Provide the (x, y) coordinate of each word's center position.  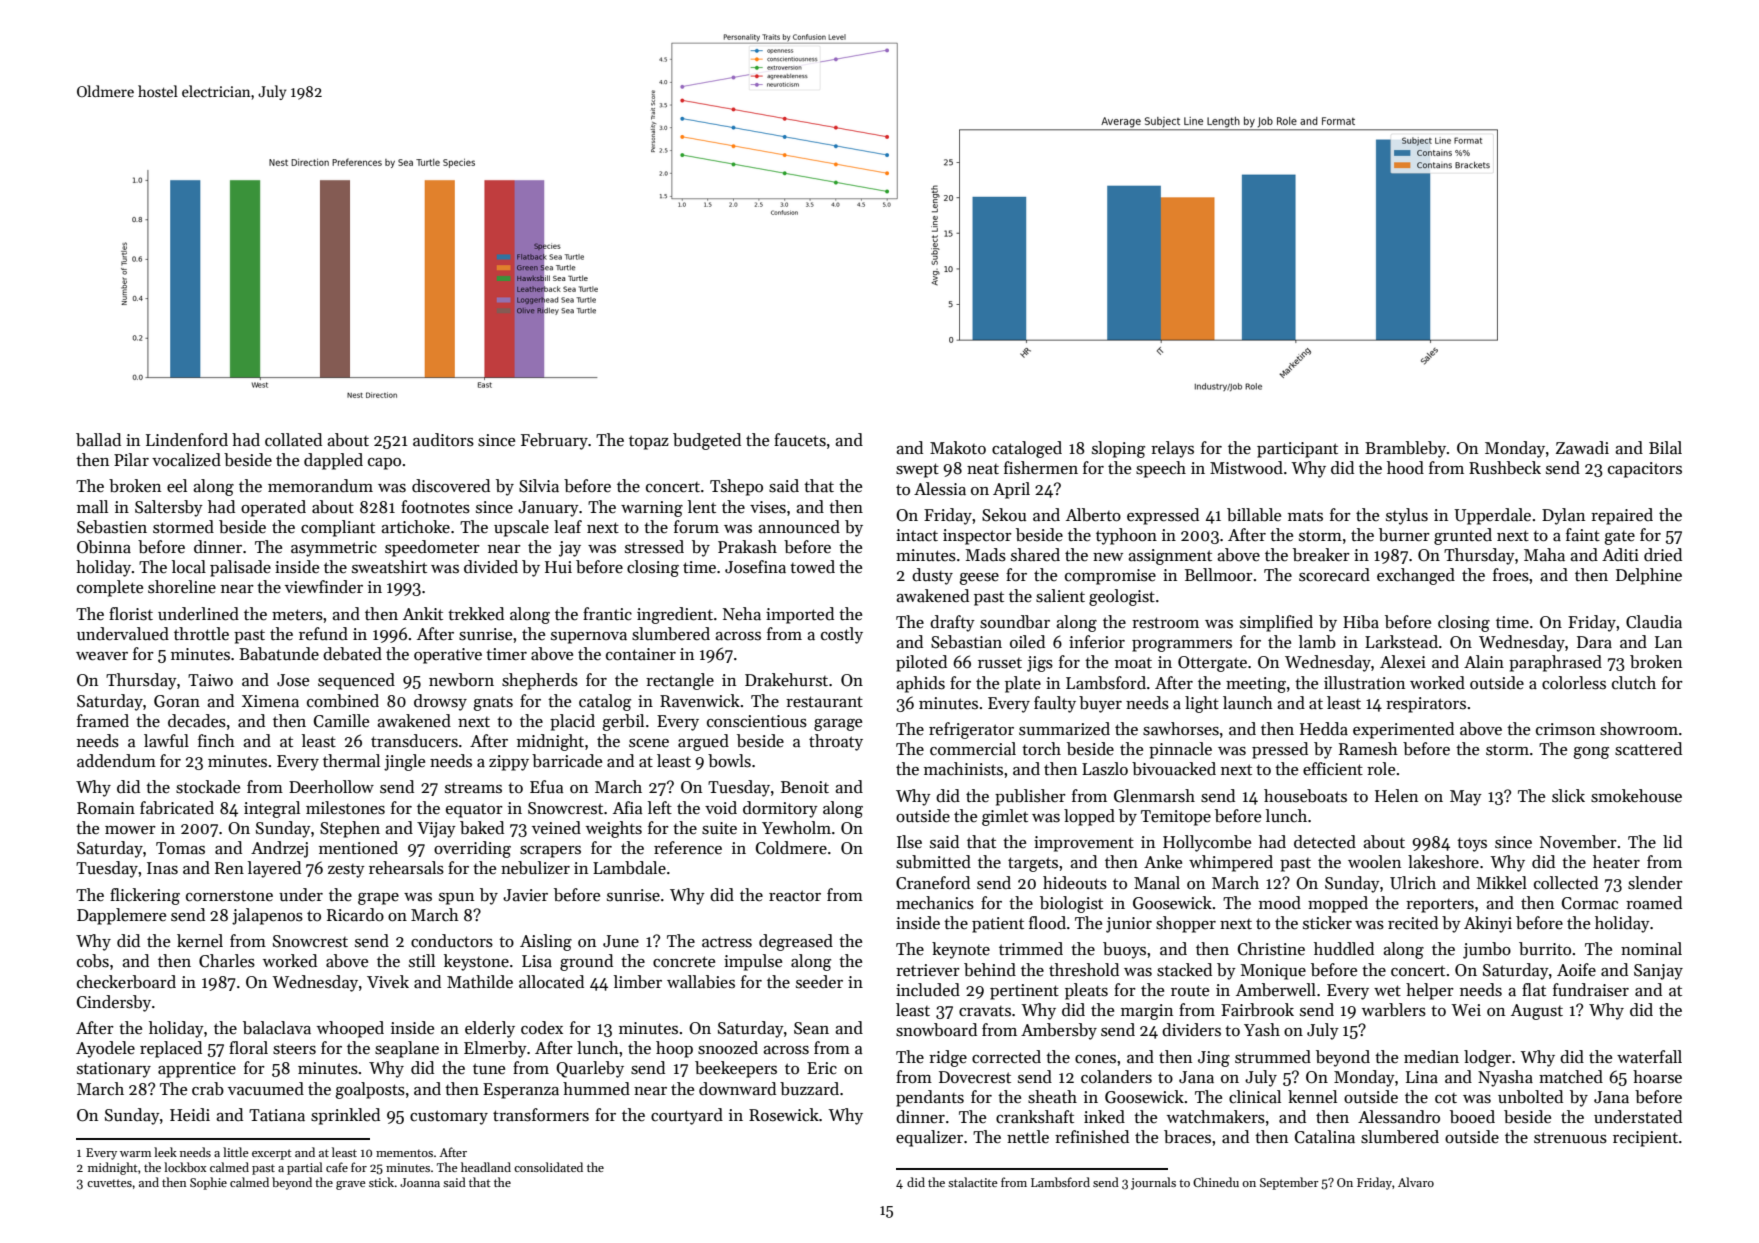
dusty (932, 576)
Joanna (420, 1182)
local (189, 567)
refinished (1092, 1137)
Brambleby (1405, 449)
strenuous (1570, 1138)
